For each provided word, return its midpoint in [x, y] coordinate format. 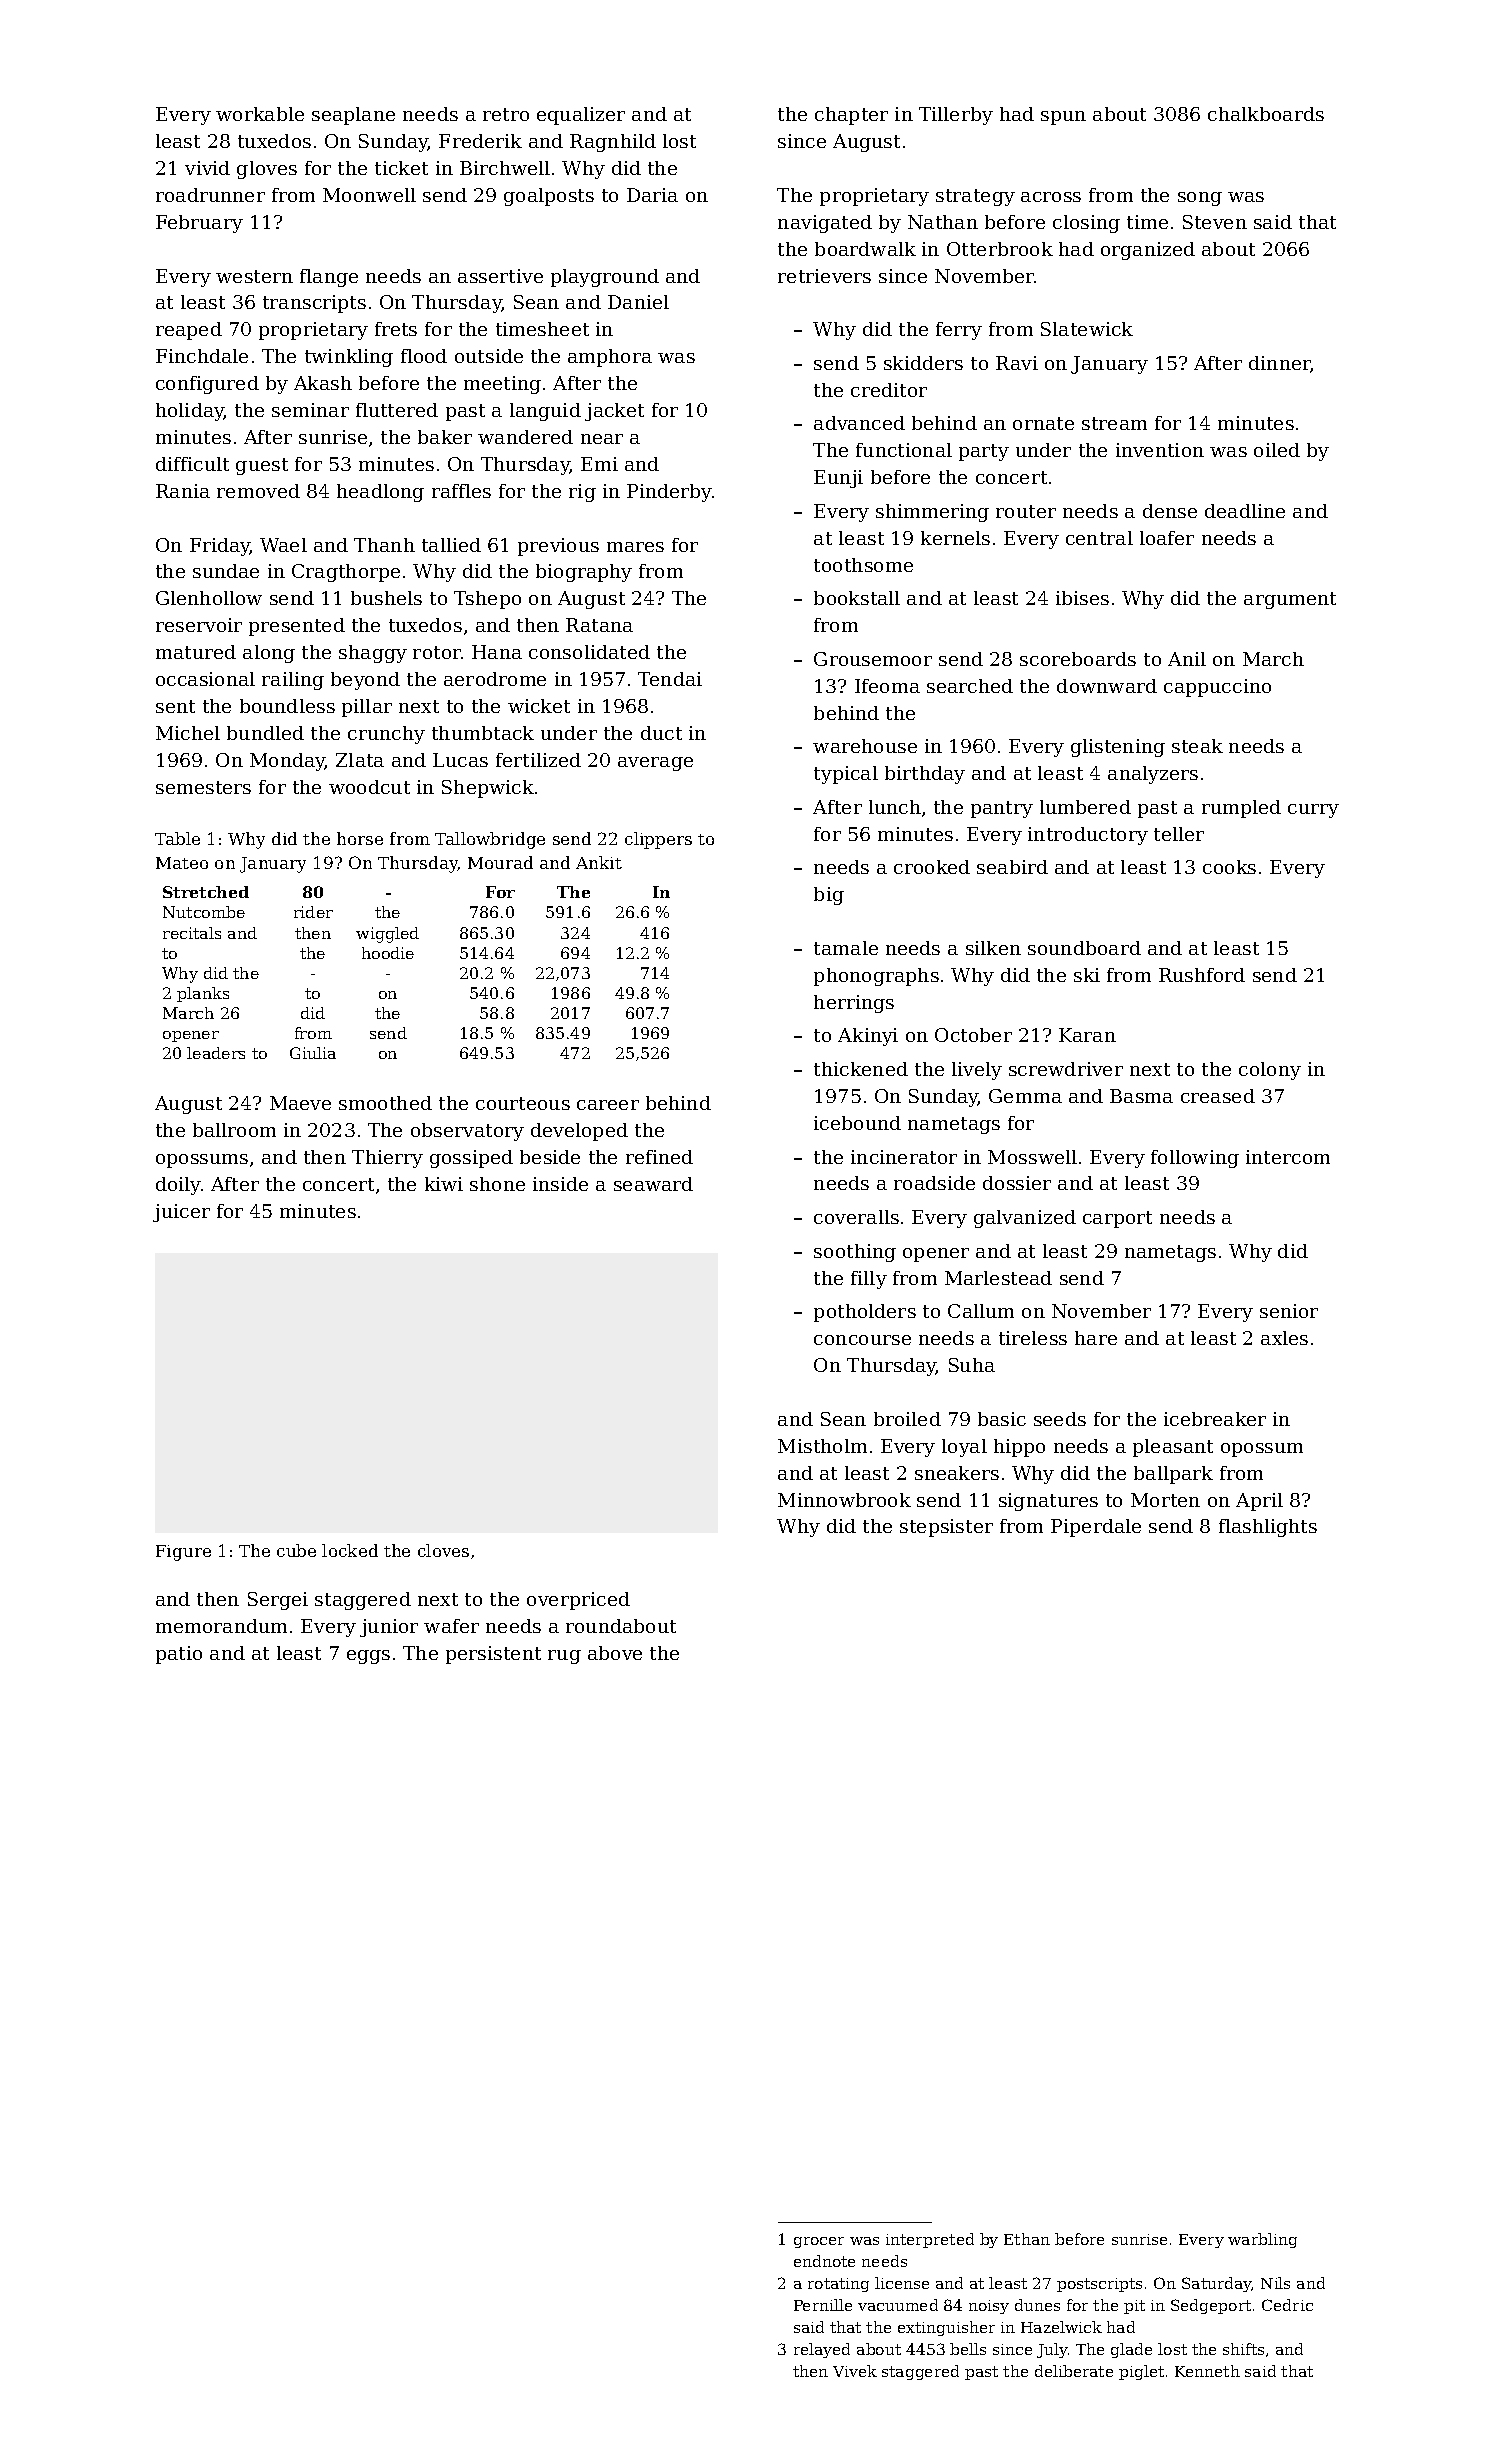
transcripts [314, 304]
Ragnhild [613, 143]
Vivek [855, 2371]
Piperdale [1096, 1528]
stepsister [946, 1528]
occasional [205, 679]
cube [296, 1550]
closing [1086, 224]
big [829, 896]
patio [179, 1655]
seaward [653, 1184]
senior [1289, 1311]
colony [1270, 1071]
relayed [822, 2350]
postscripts [1099, 2285]
